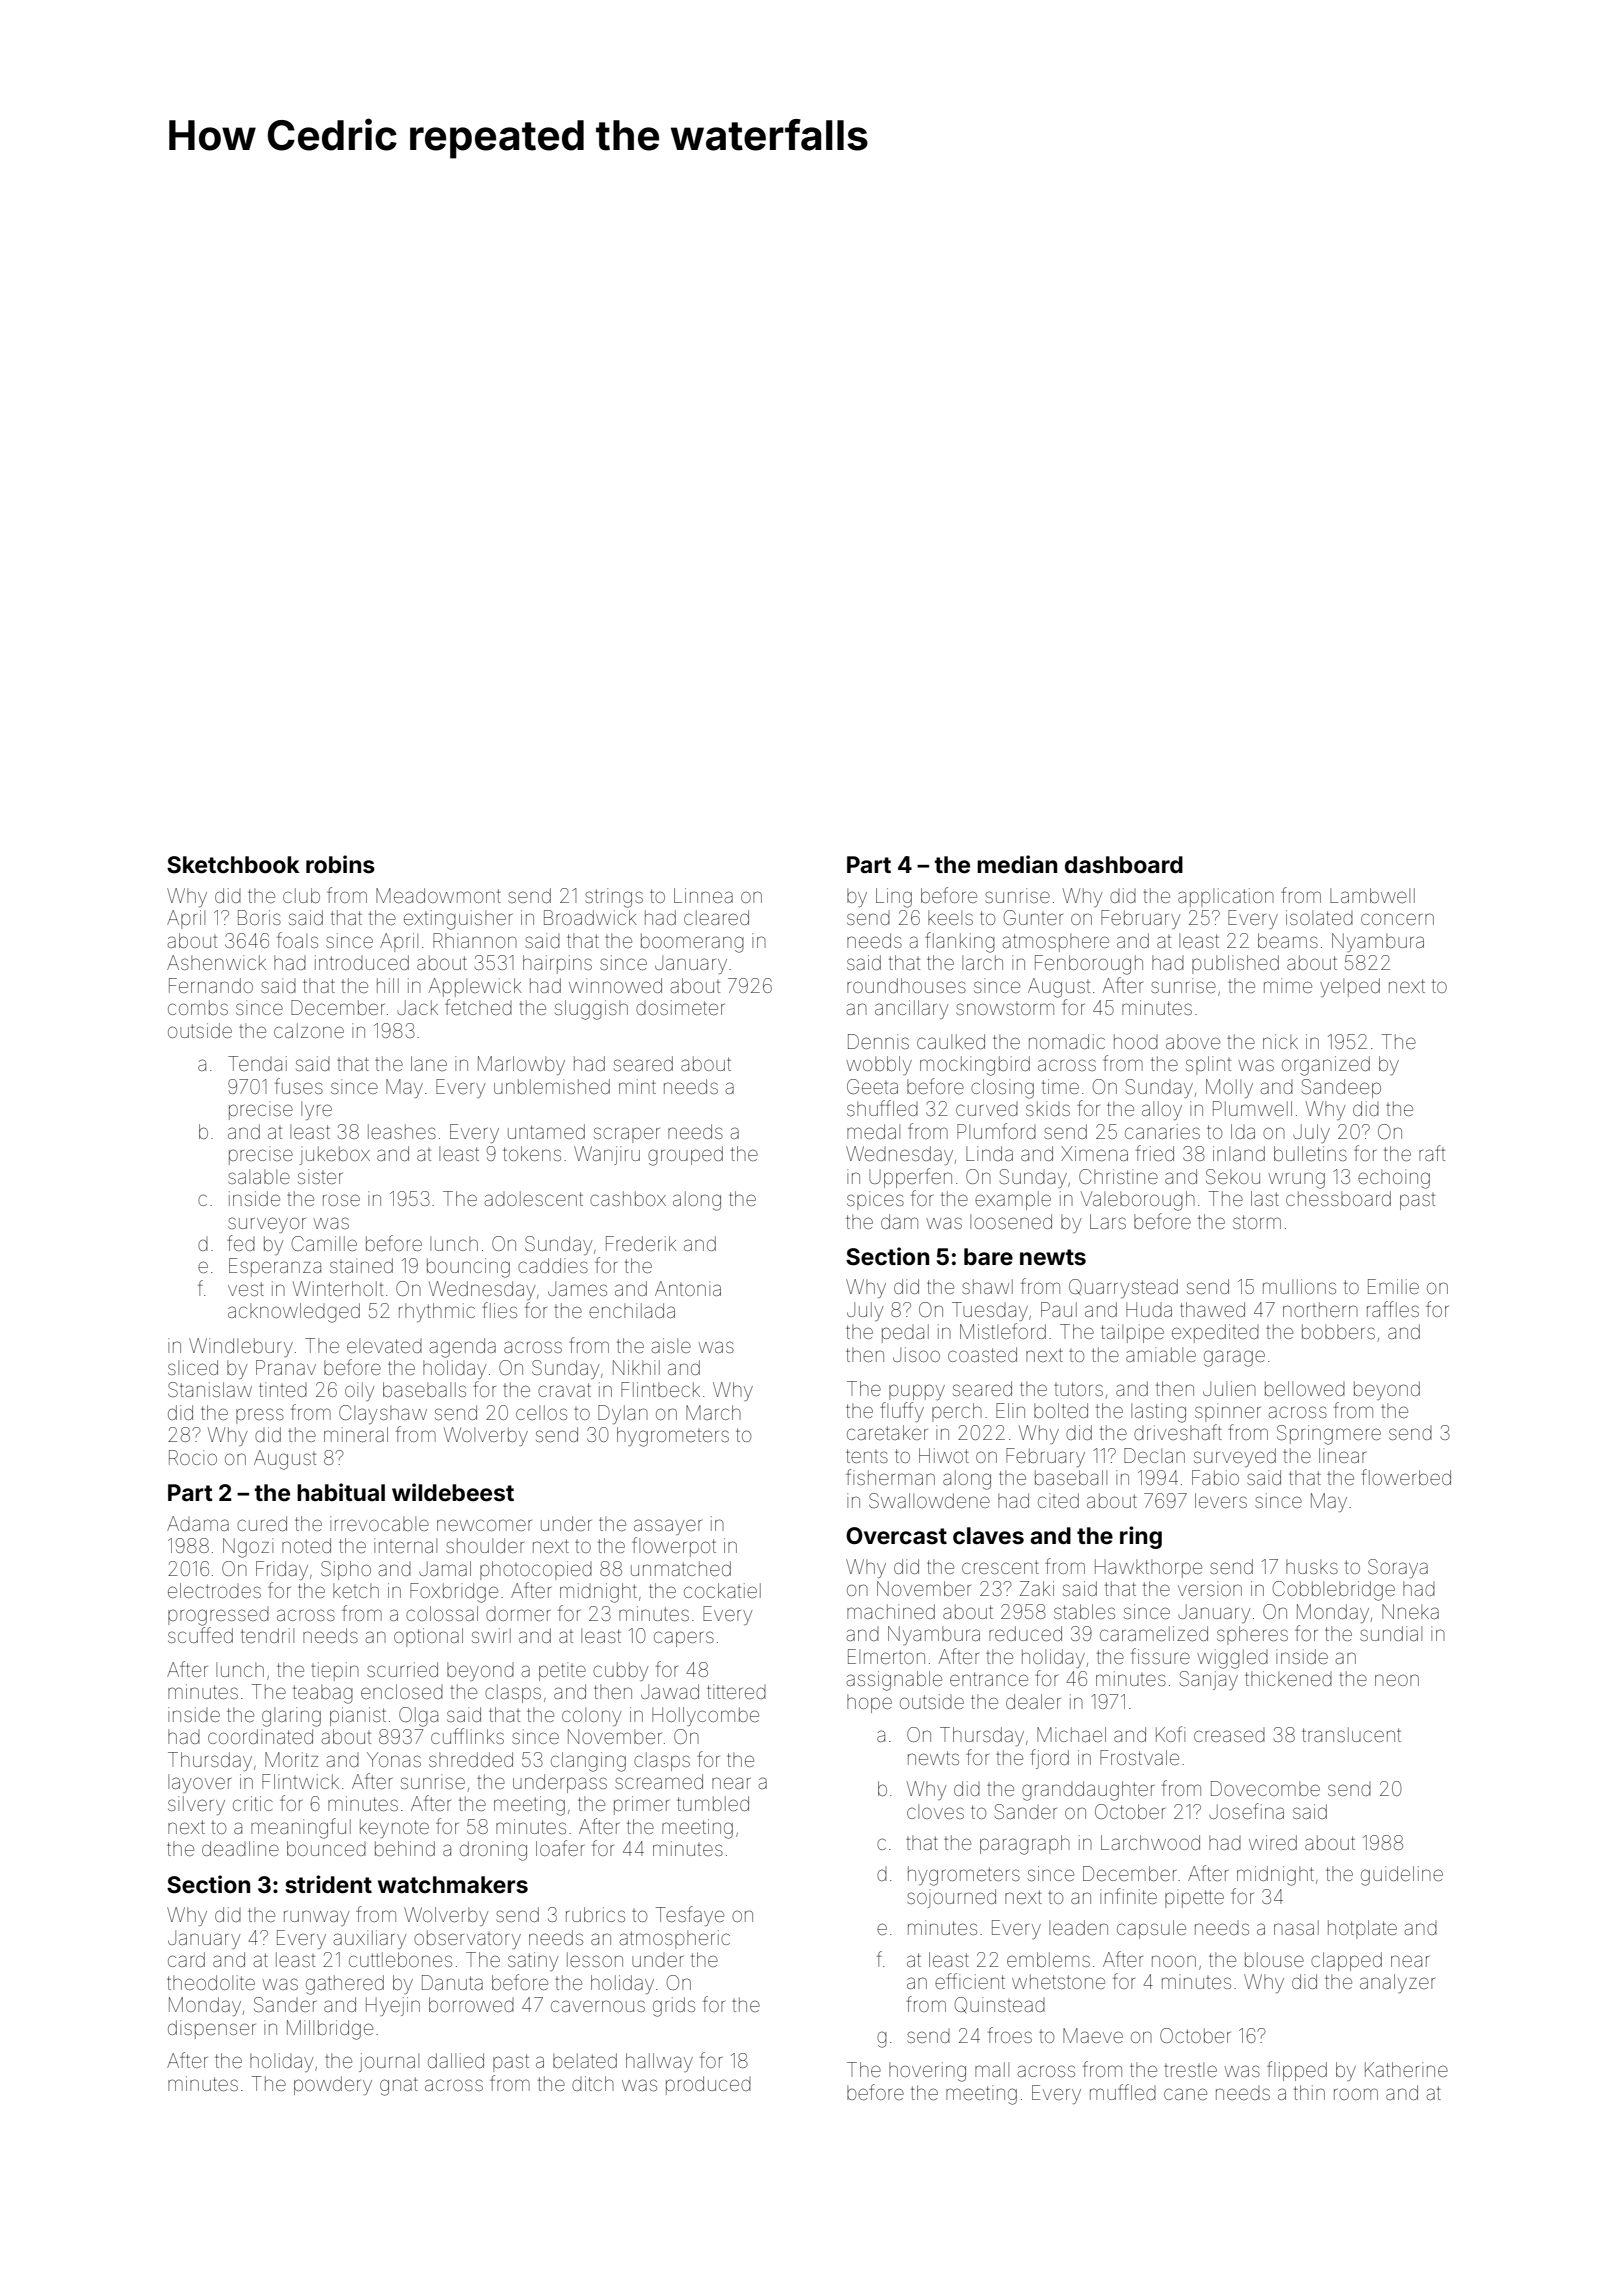  I want to click on yelped, so click(1350, 987).
